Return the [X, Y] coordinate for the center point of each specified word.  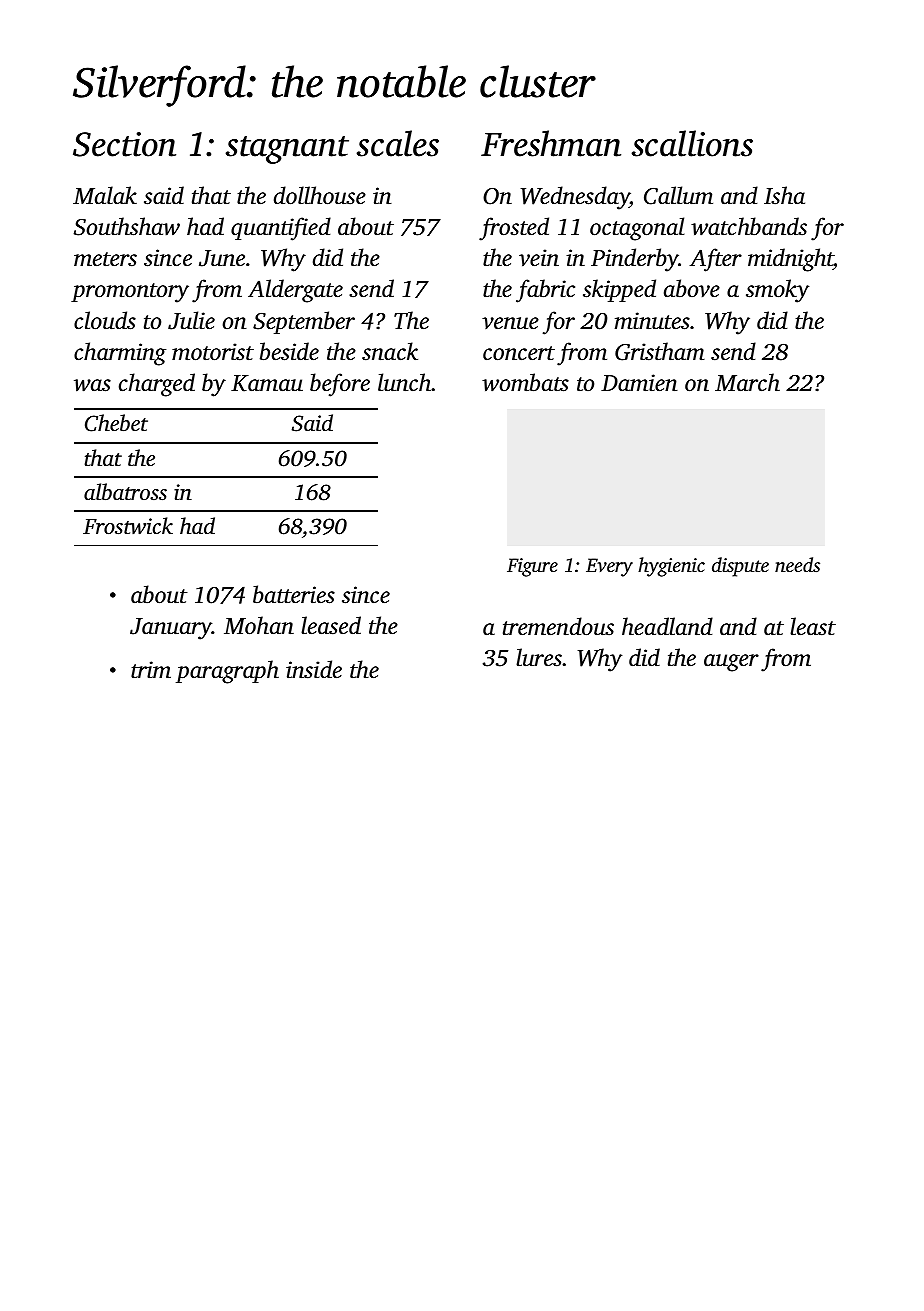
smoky [777, 291]
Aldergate [295, 291]
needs [797, 564]
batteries [294, 594]
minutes [652, 321]
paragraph [227, 672]
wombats [525, 382]
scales [398, 143]
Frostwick [128, 526]
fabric [545, 291]
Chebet [116, 423]
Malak [105, 195]
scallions [692, 143]
